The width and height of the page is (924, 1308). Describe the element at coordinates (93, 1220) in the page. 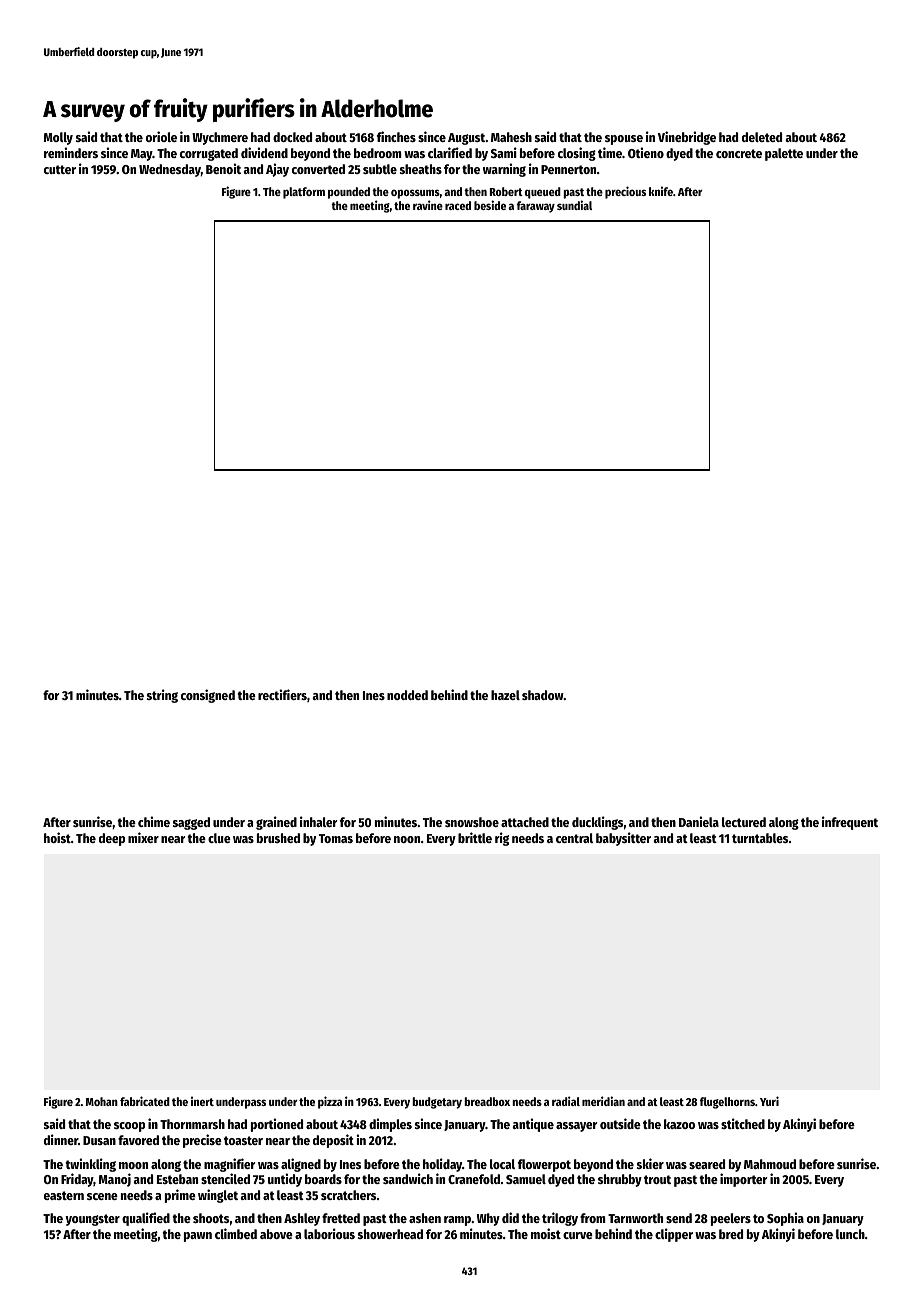

I see `youngster` at that location.
